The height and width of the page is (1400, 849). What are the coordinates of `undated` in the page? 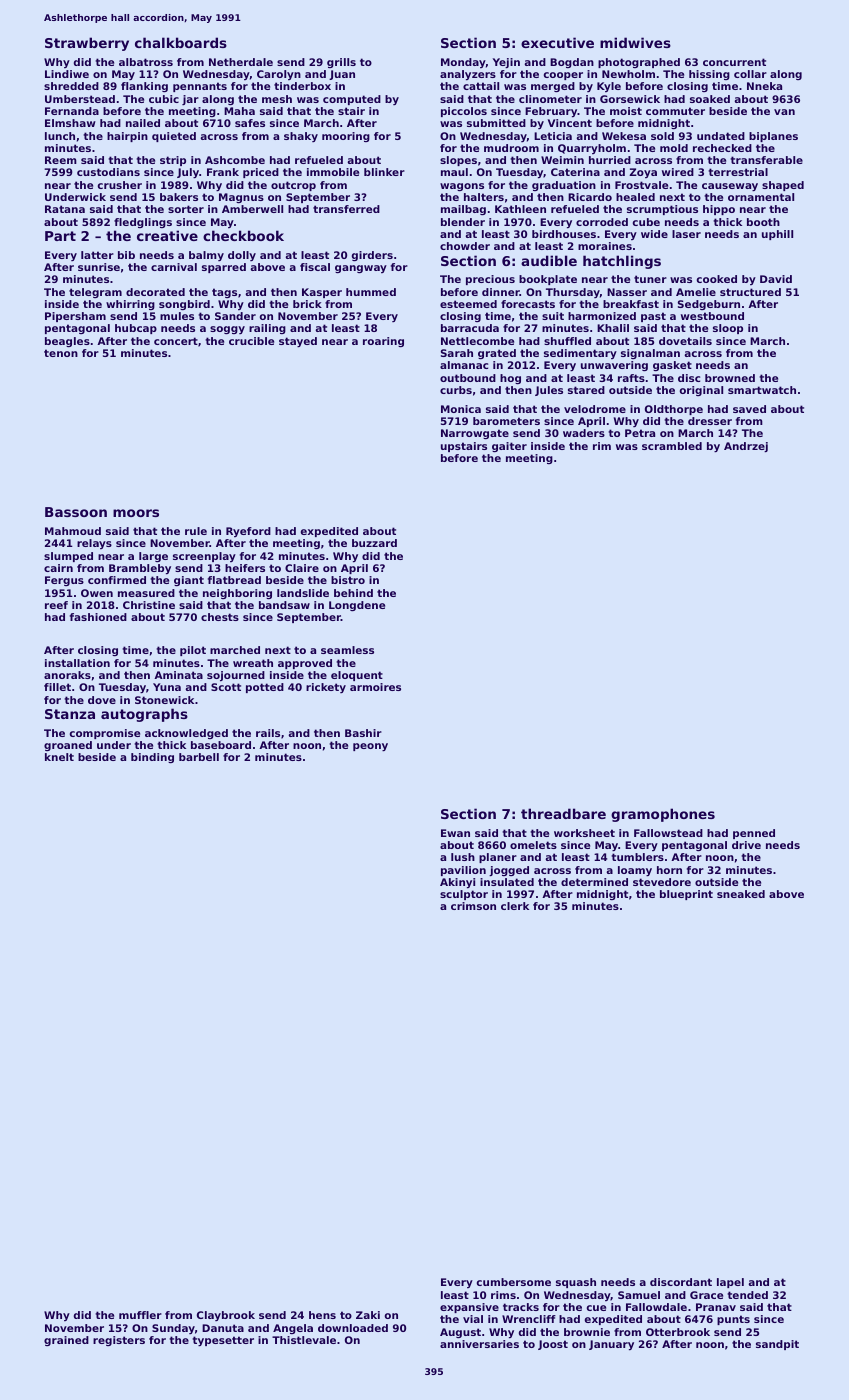 It's located at (721, 136).
